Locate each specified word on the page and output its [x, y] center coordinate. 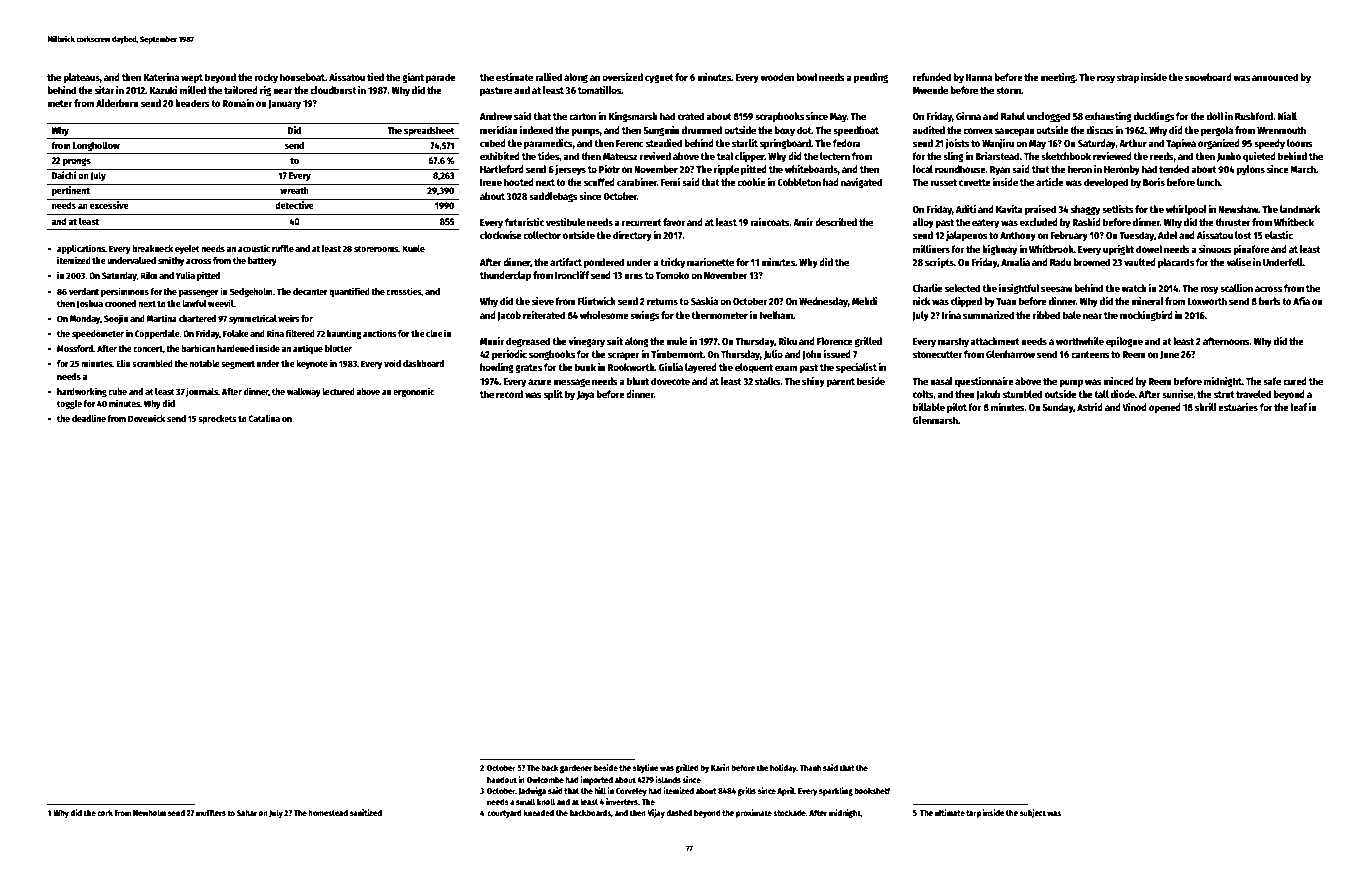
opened [1165, 408]
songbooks [552, 355]
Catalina [264, 418]
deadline [89, 418]
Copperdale [157, 334]
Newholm [149, 812]
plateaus [81, 78]
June [1169, 355]
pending [871, 78]
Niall [1287, 116]
